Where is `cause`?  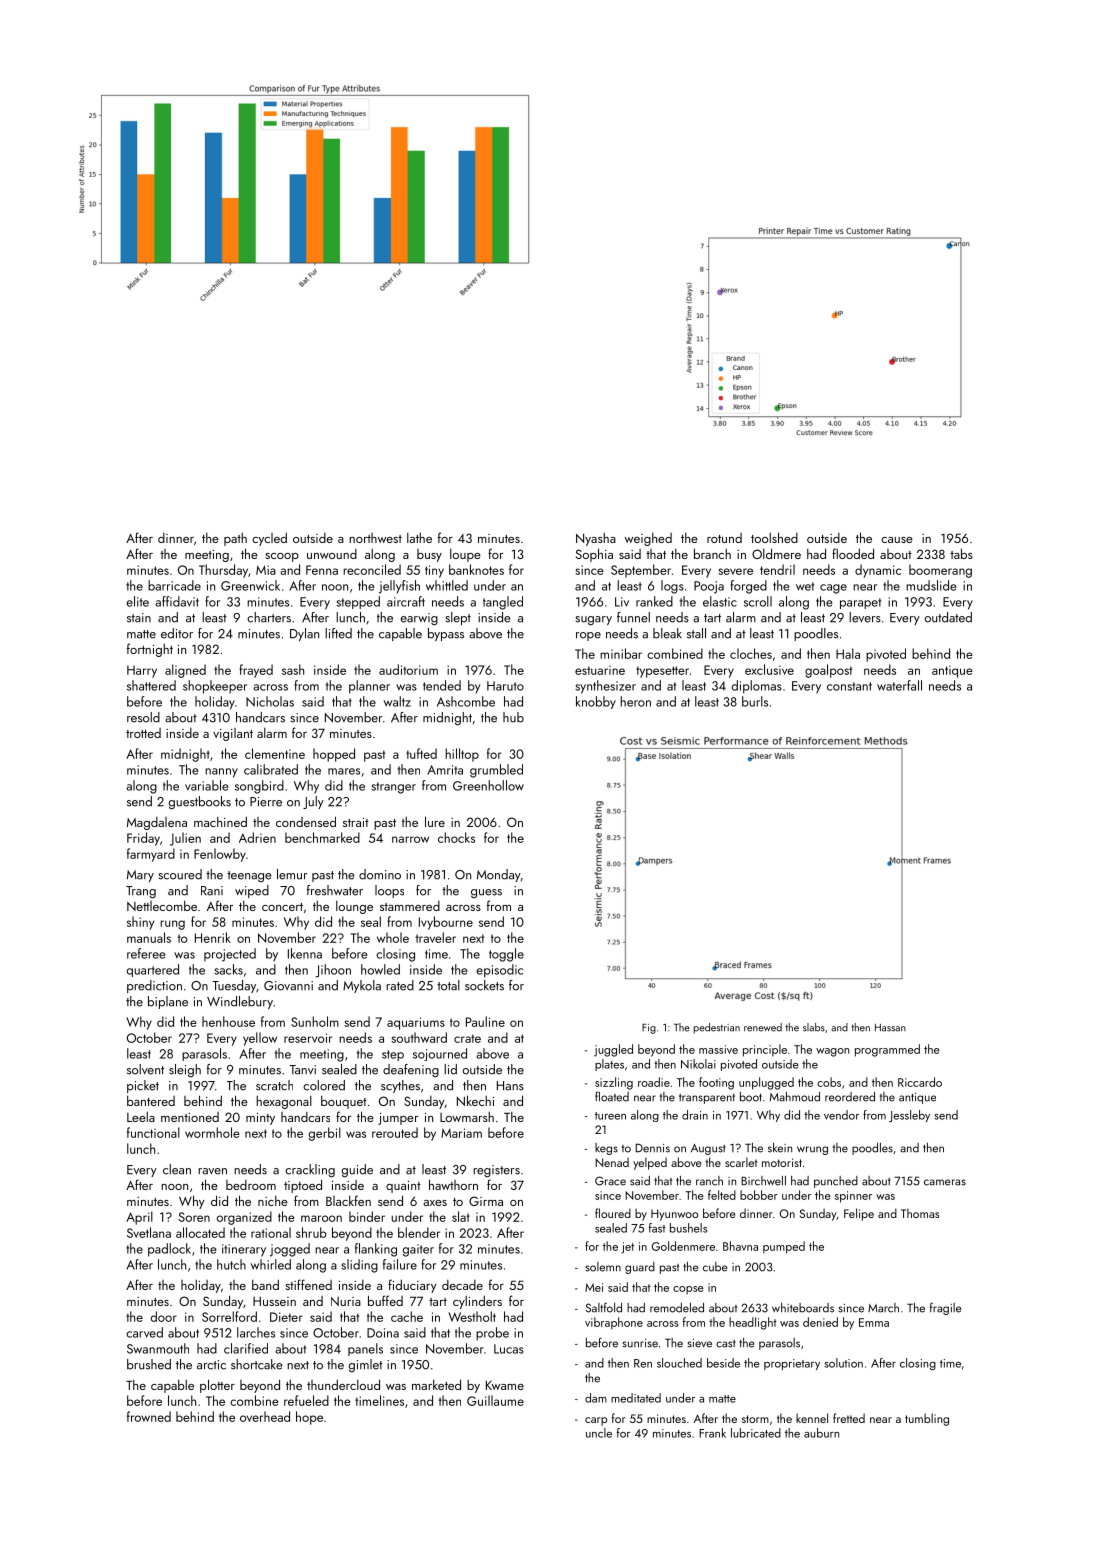
cause is located at coordinates (897, 540).
